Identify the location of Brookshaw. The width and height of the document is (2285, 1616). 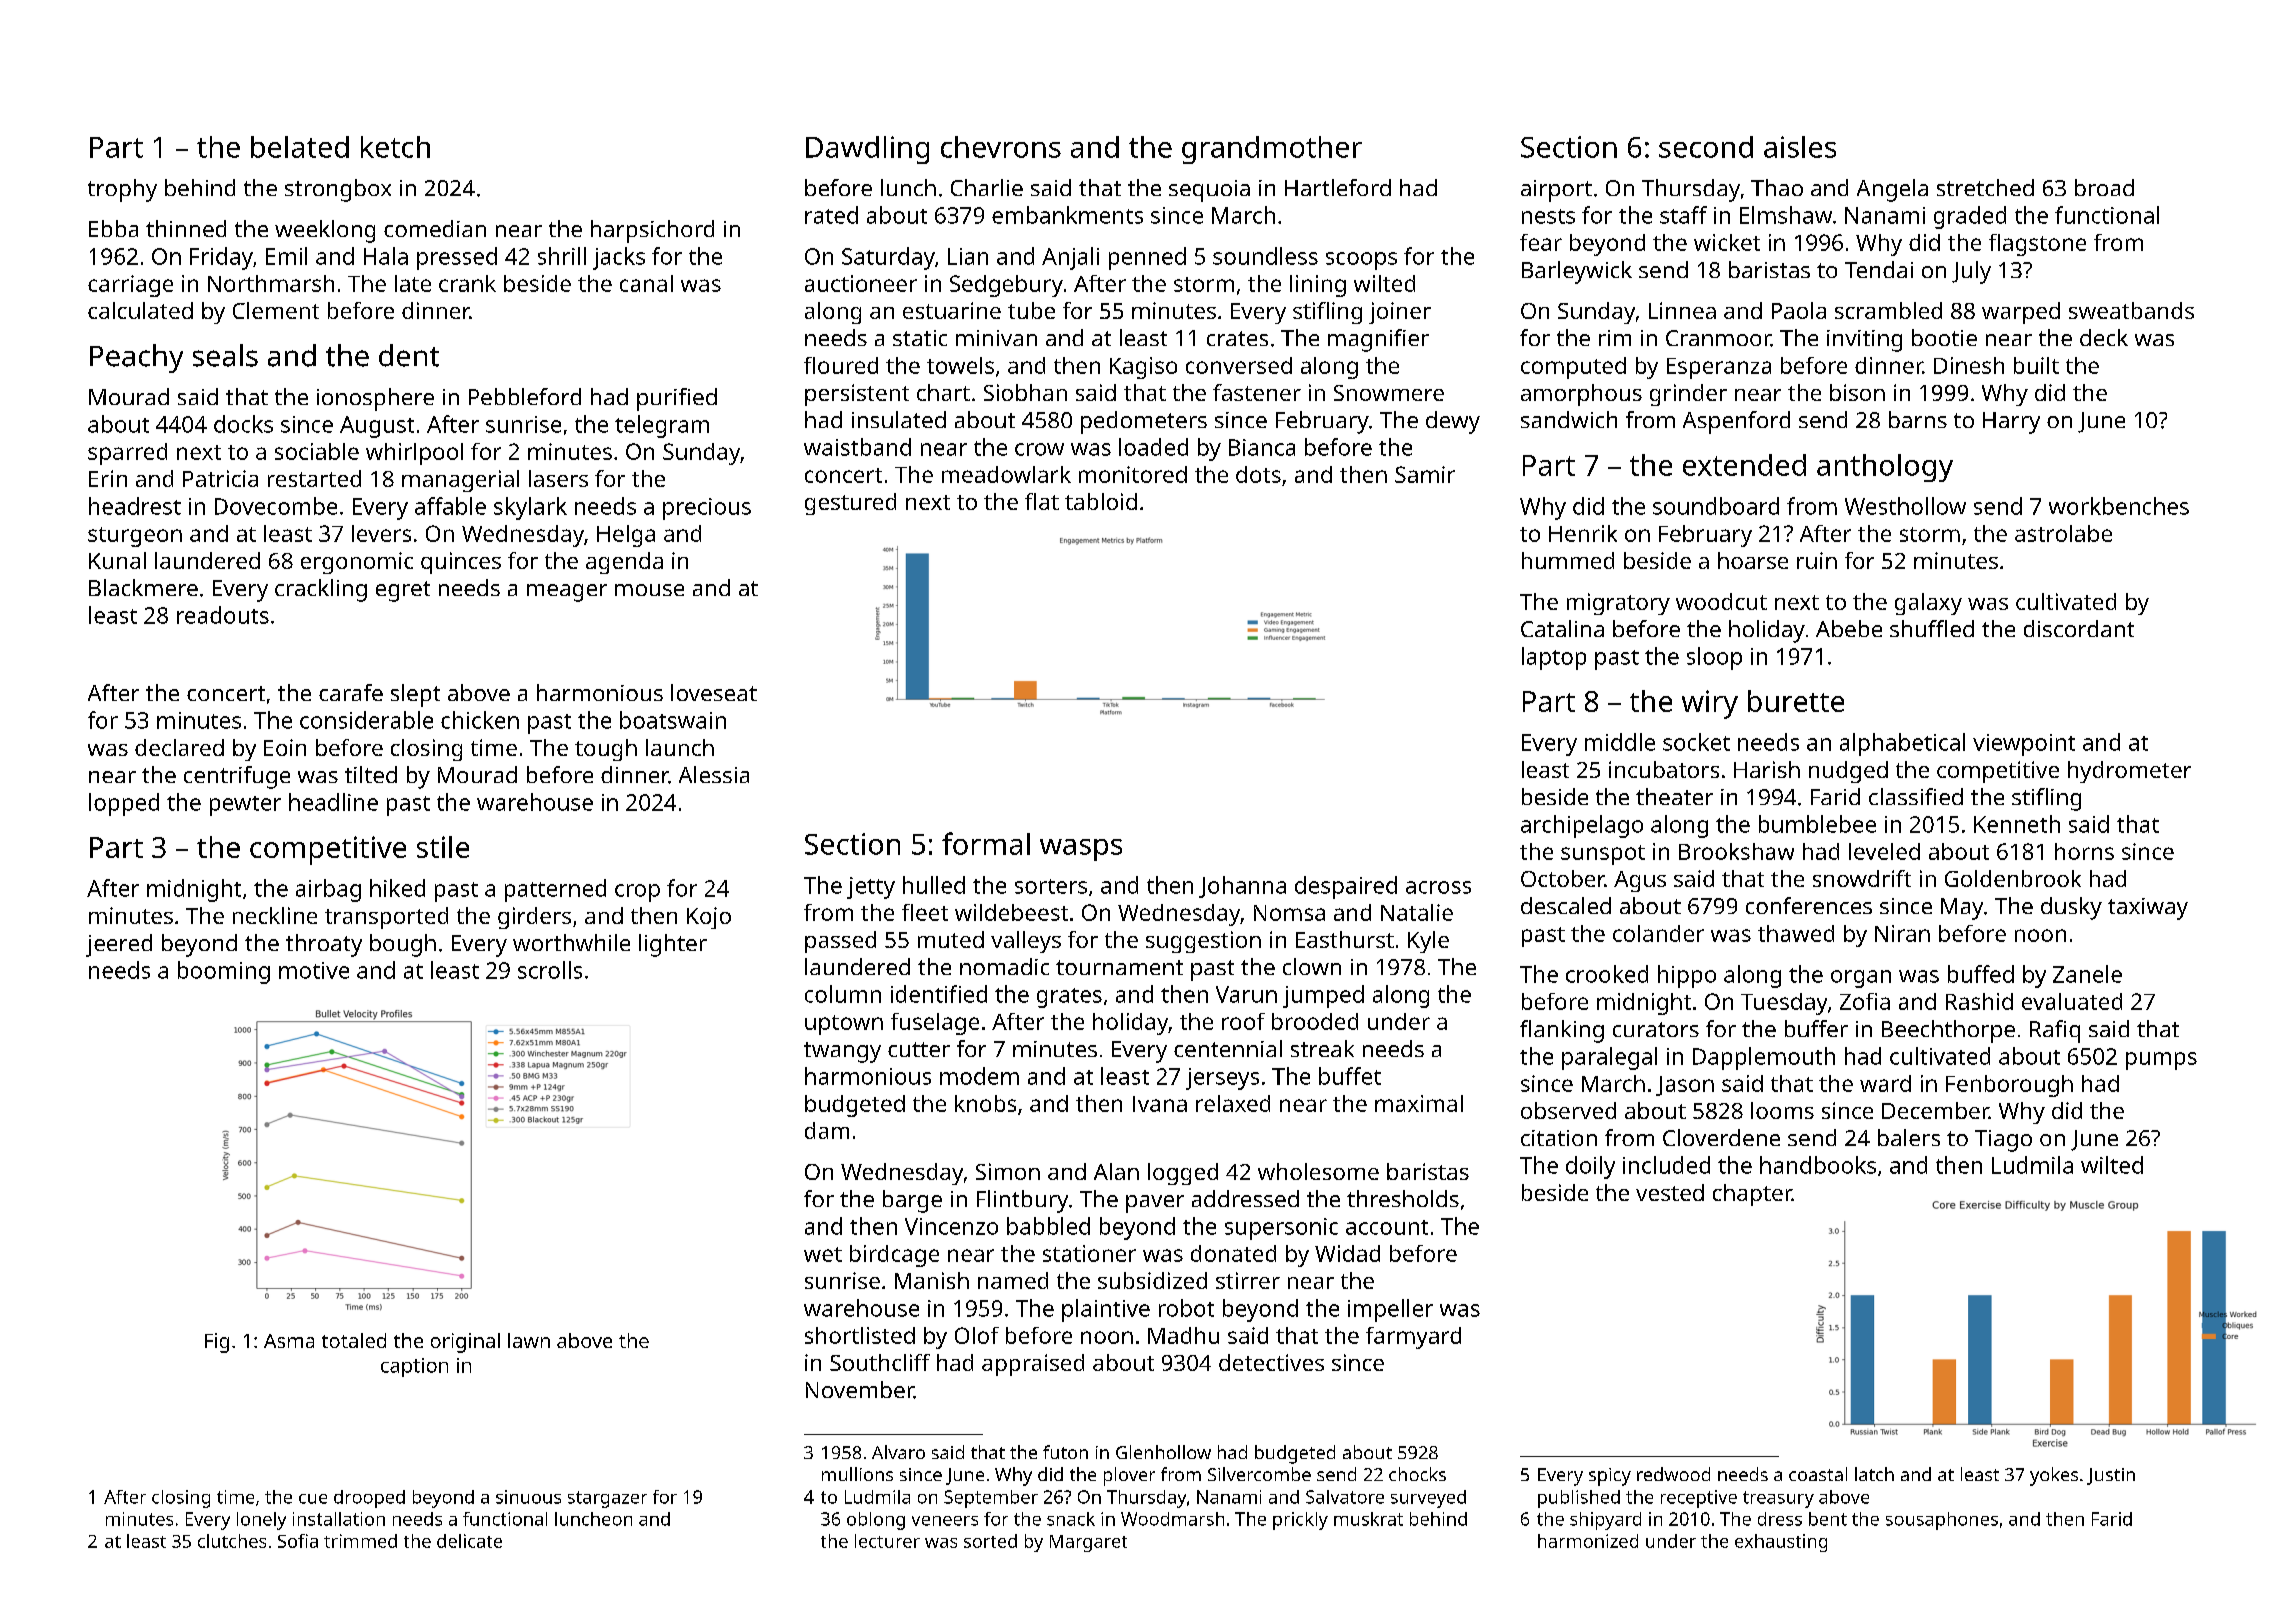
(1736, 851).
